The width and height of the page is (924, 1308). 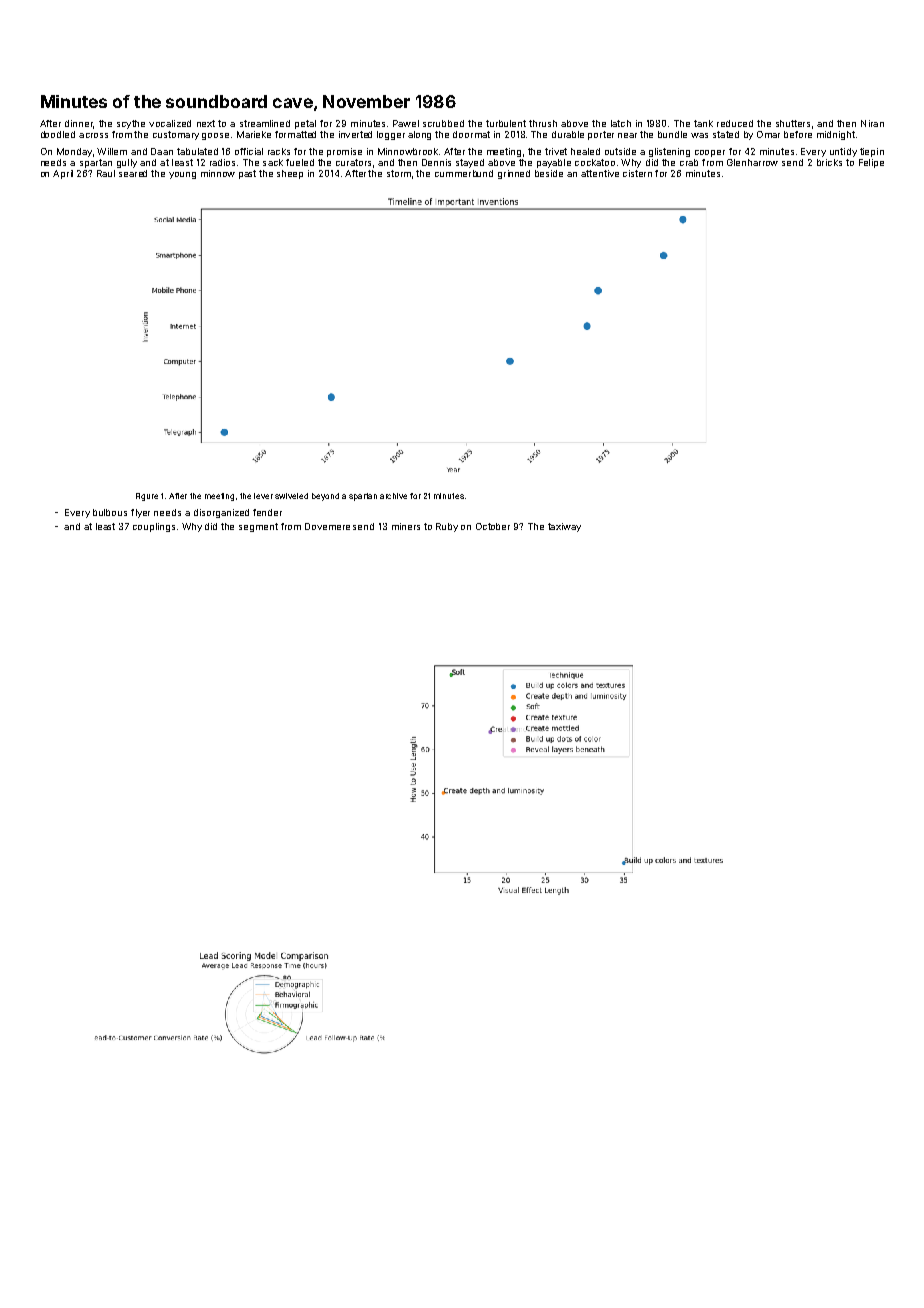 I want to click on couplings, so click(x=154, y=527).
